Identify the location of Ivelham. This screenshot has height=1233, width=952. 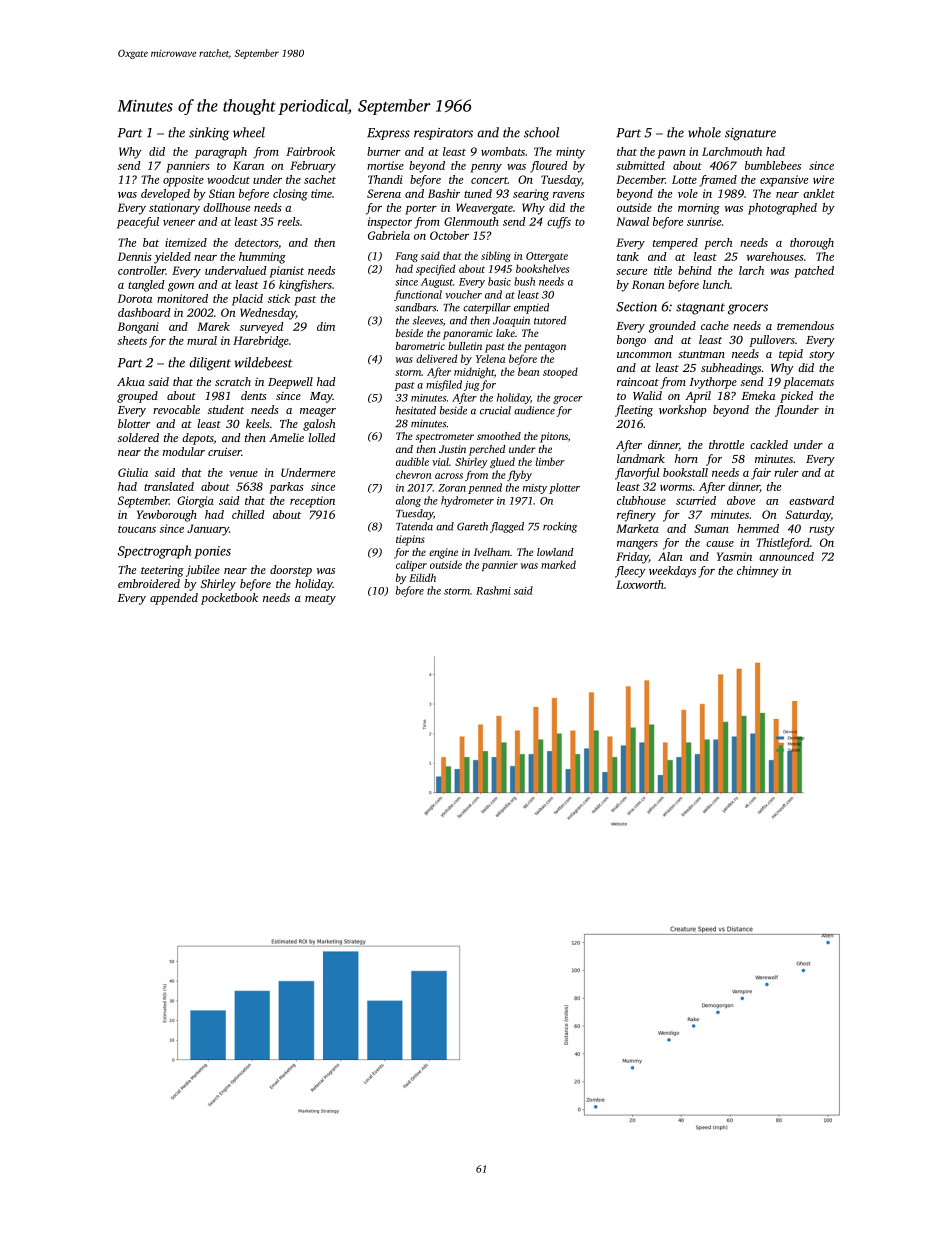
(492, 552).
